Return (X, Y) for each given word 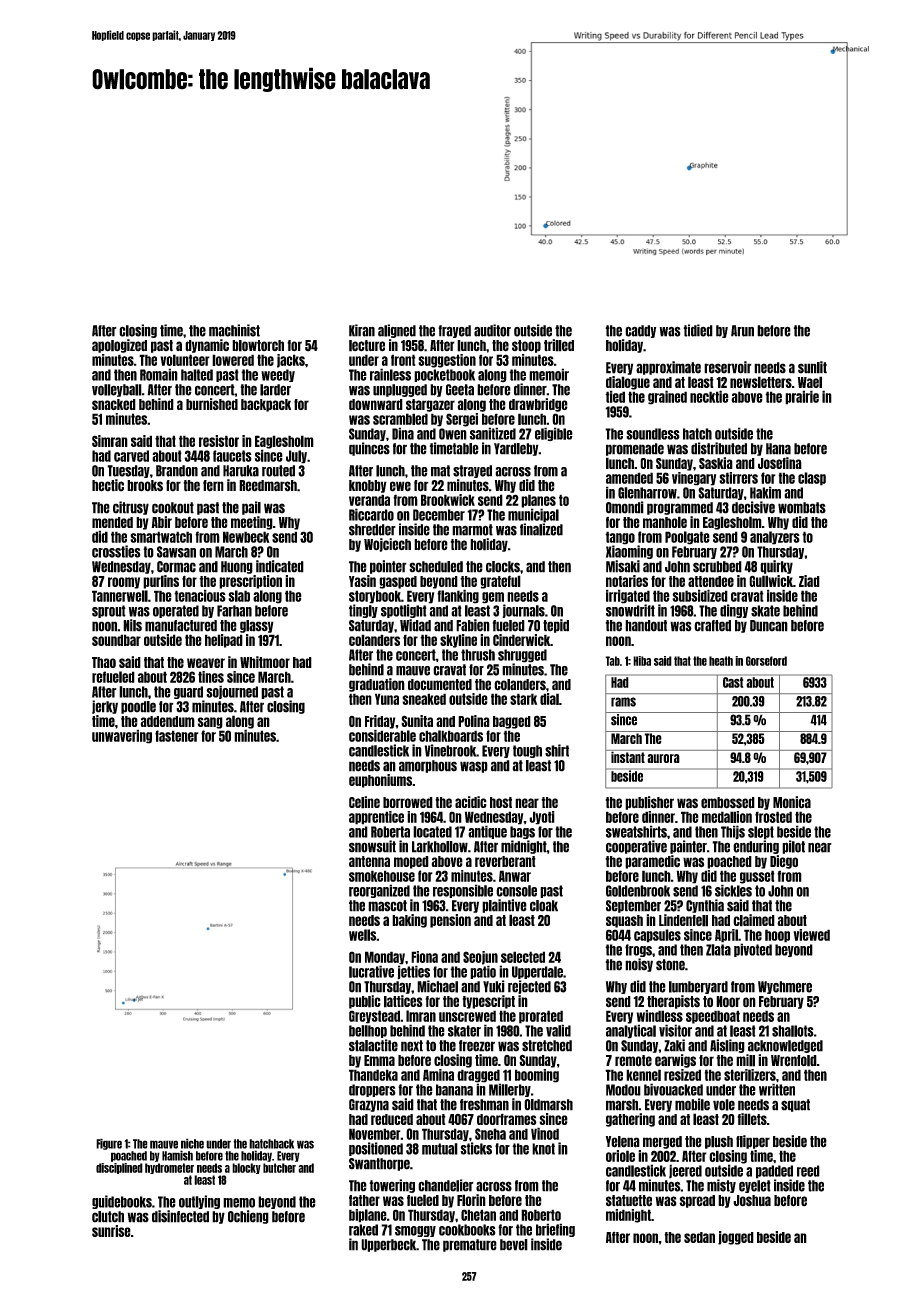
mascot (387, 906)
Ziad (809, 581)
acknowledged (785, 1046)
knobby (368, 486)
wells (362, 935)
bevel (514, 1245)
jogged (736, 1238)
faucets (232, 456)
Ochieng (248, 1217)
